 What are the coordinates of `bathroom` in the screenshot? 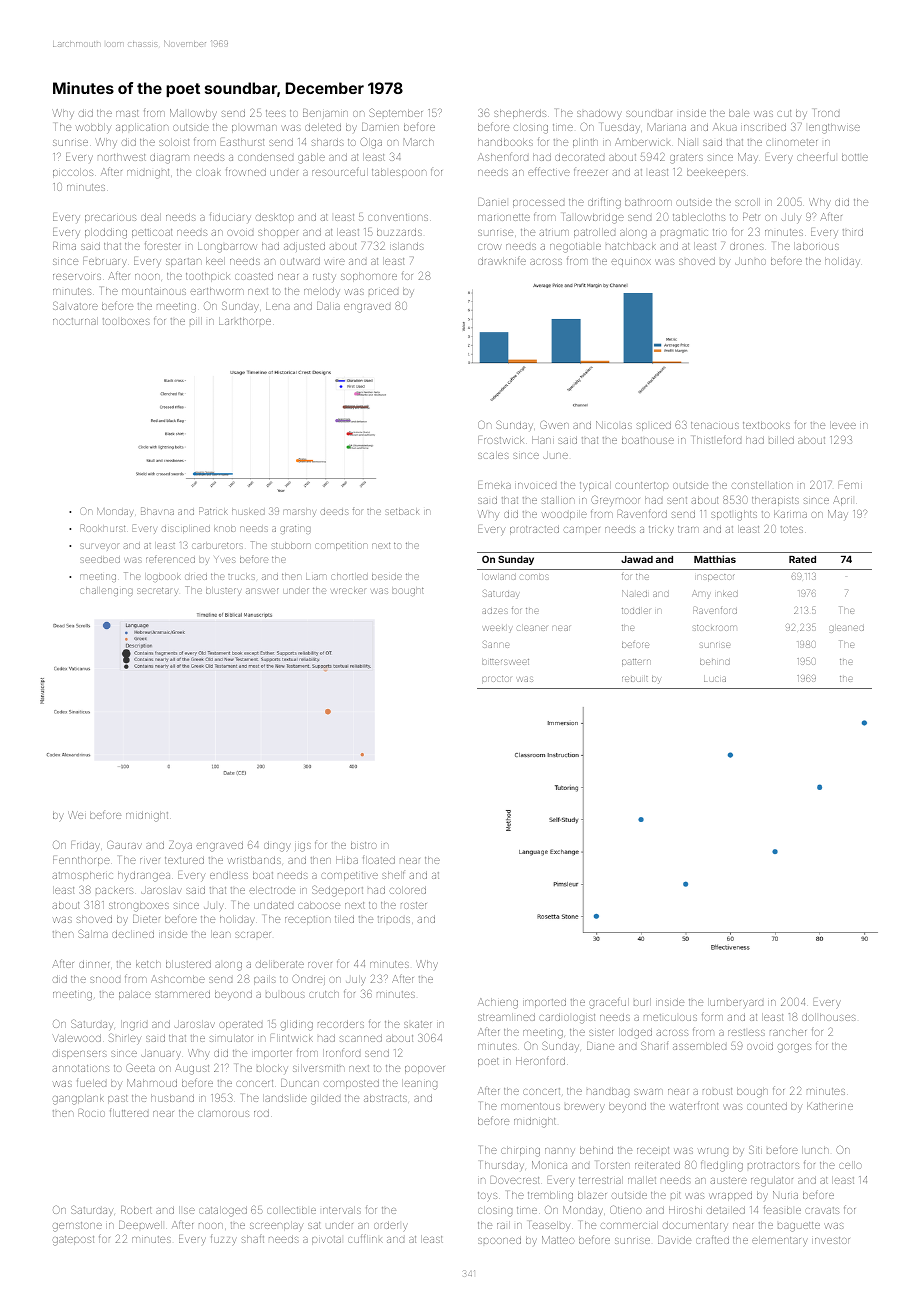 It's located at (648, 202).
